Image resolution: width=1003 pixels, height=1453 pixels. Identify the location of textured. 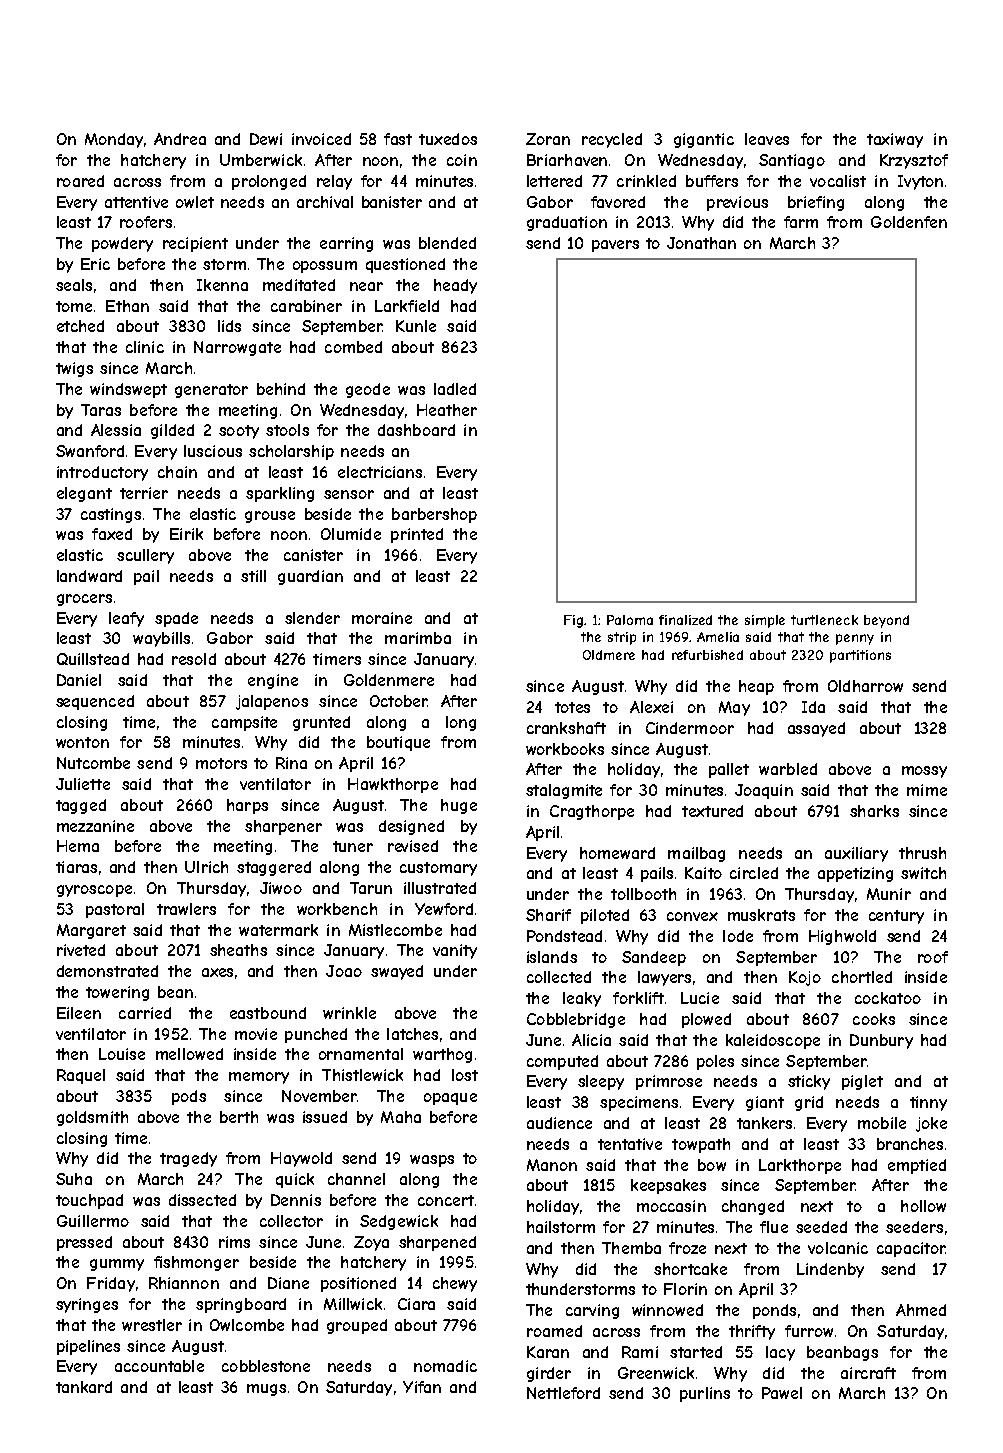
(712, 811).
